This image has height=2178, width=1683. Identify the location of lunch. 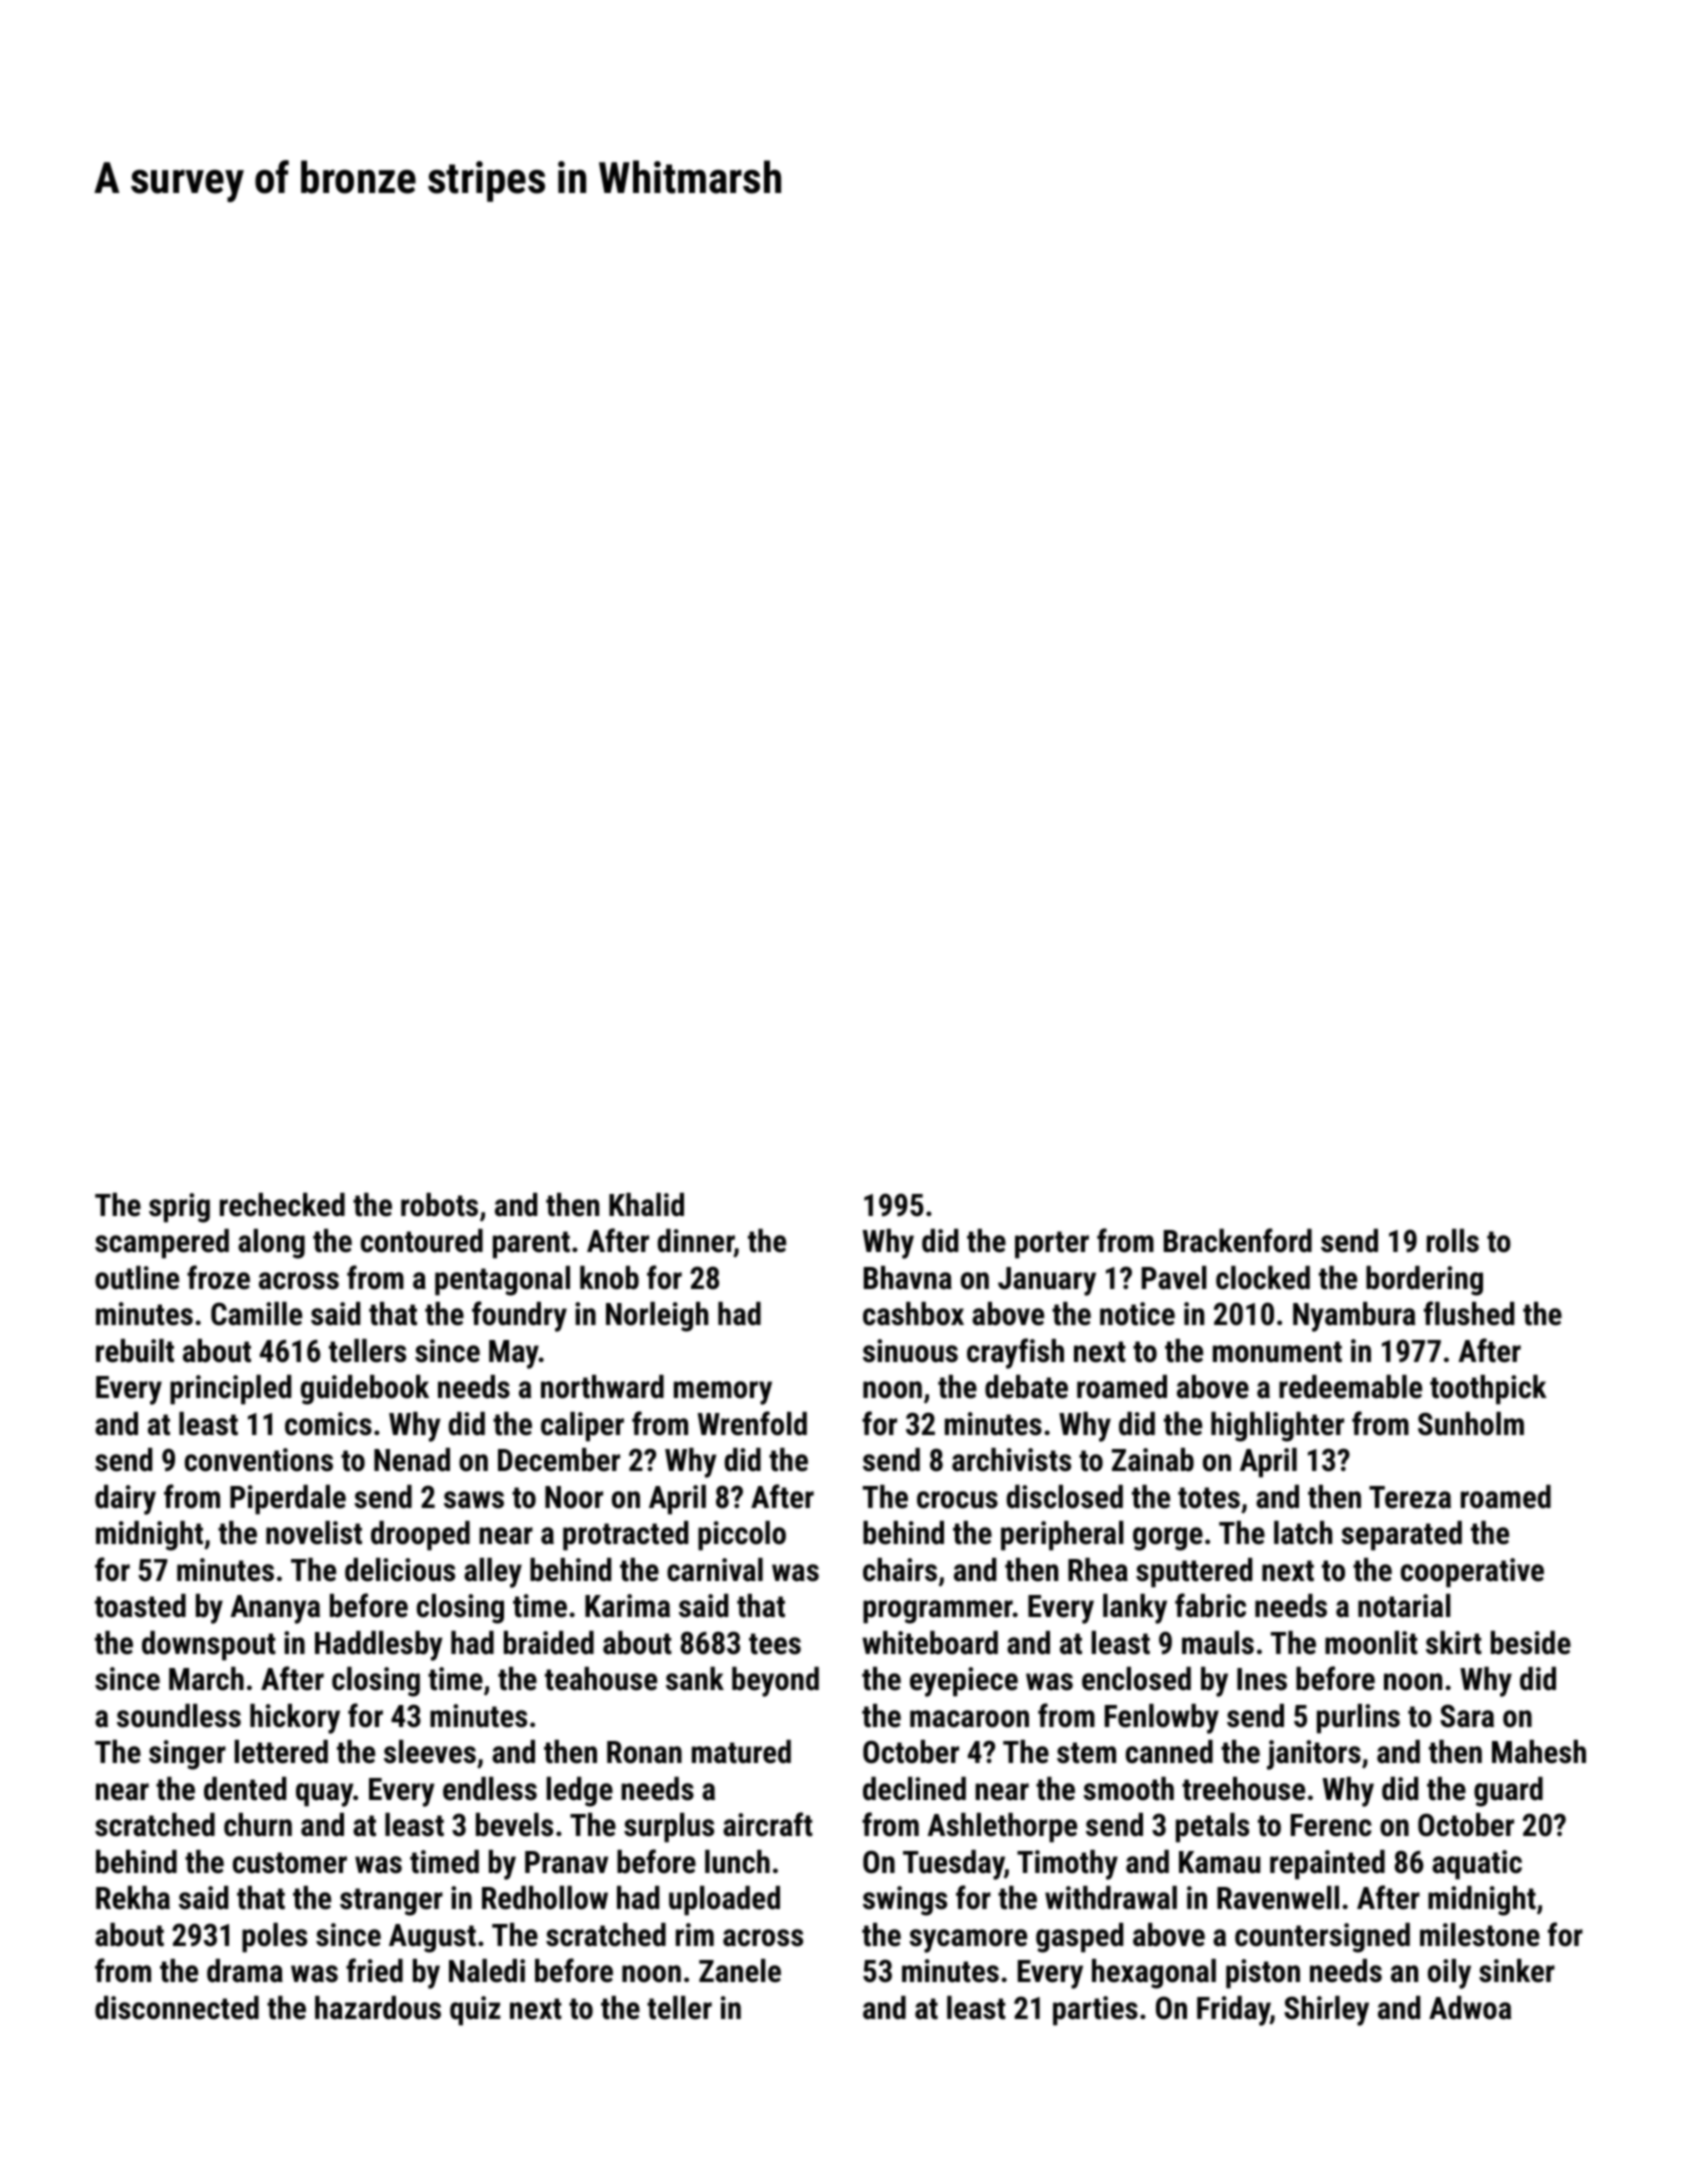
(737, 1862).
